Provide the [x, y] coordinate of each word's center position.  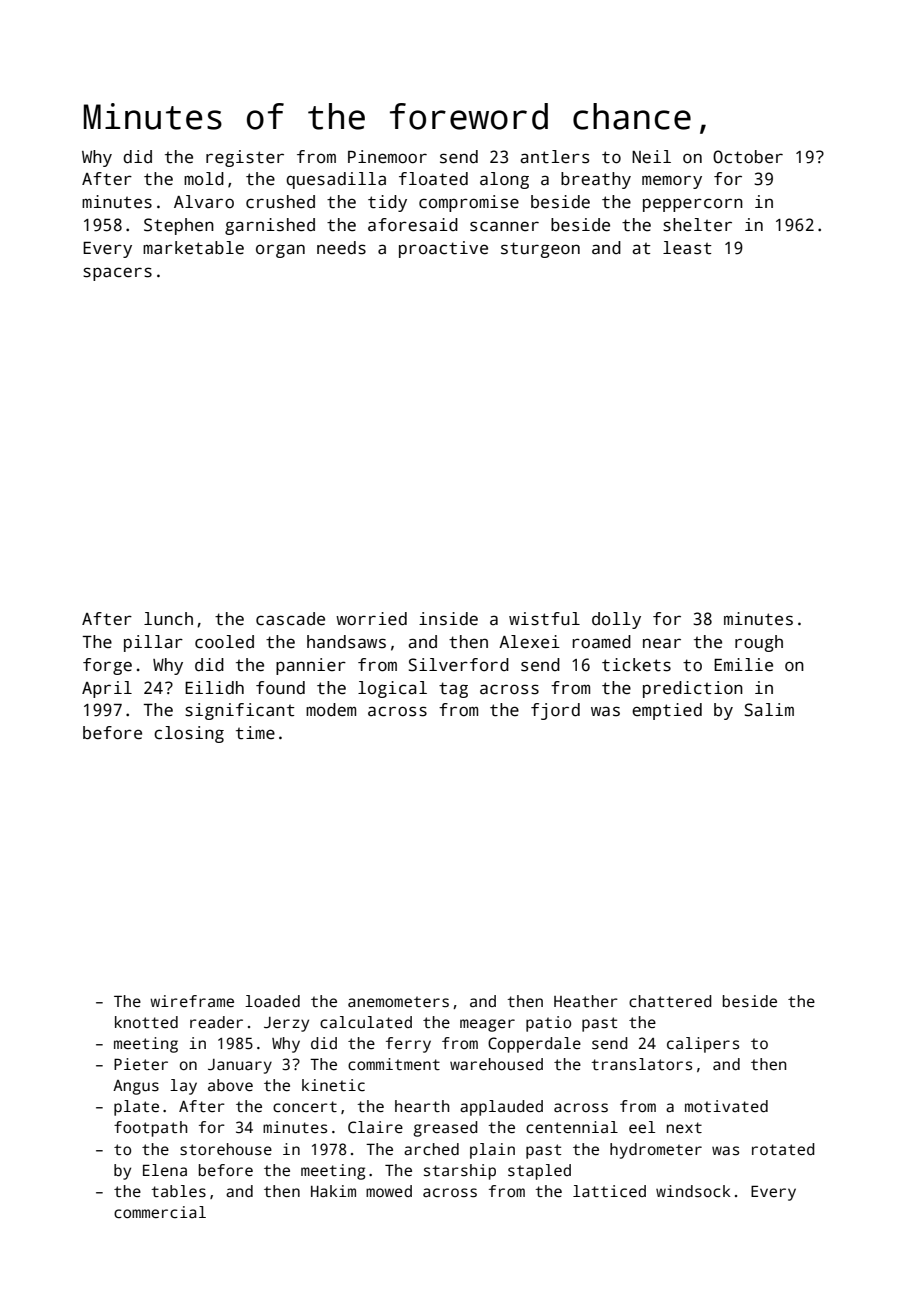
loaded [272, 1001]
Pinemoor [387, 157]
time [255, 733]
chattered [670, 1001]
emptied [667, 711]
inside [448, 619]
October [748, 157]
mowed [389, 1191]
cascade [290, 619]
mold [204, 178]
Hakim [333, 1191]
